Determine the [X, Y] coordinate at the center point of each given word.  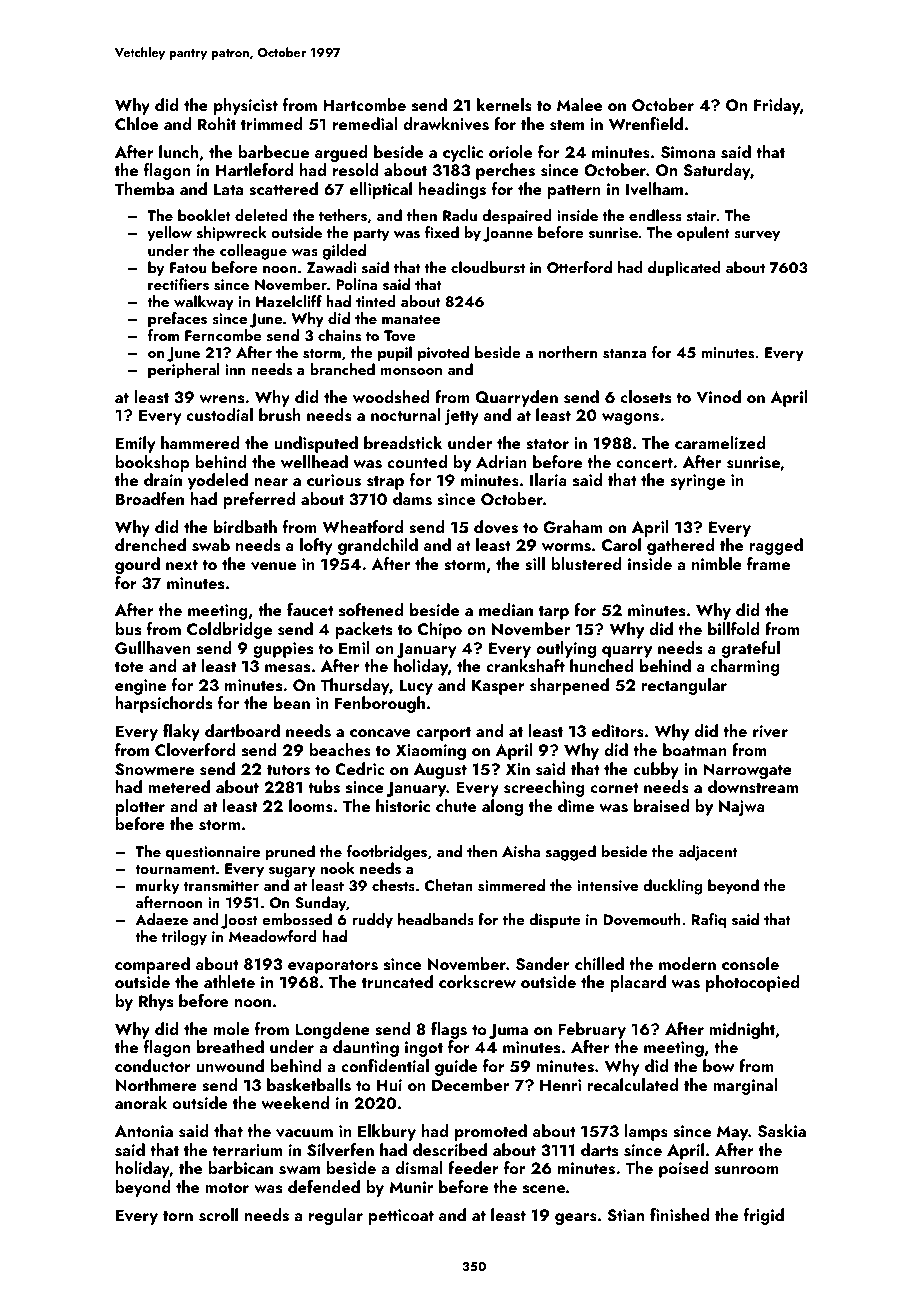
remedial [365, 123]
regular [336, 1216]
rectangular [684, 686]
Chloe [136, 123]
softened [371, 610]
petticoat [401, 1217]
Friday [777, 106]
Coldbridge [229, 630]
